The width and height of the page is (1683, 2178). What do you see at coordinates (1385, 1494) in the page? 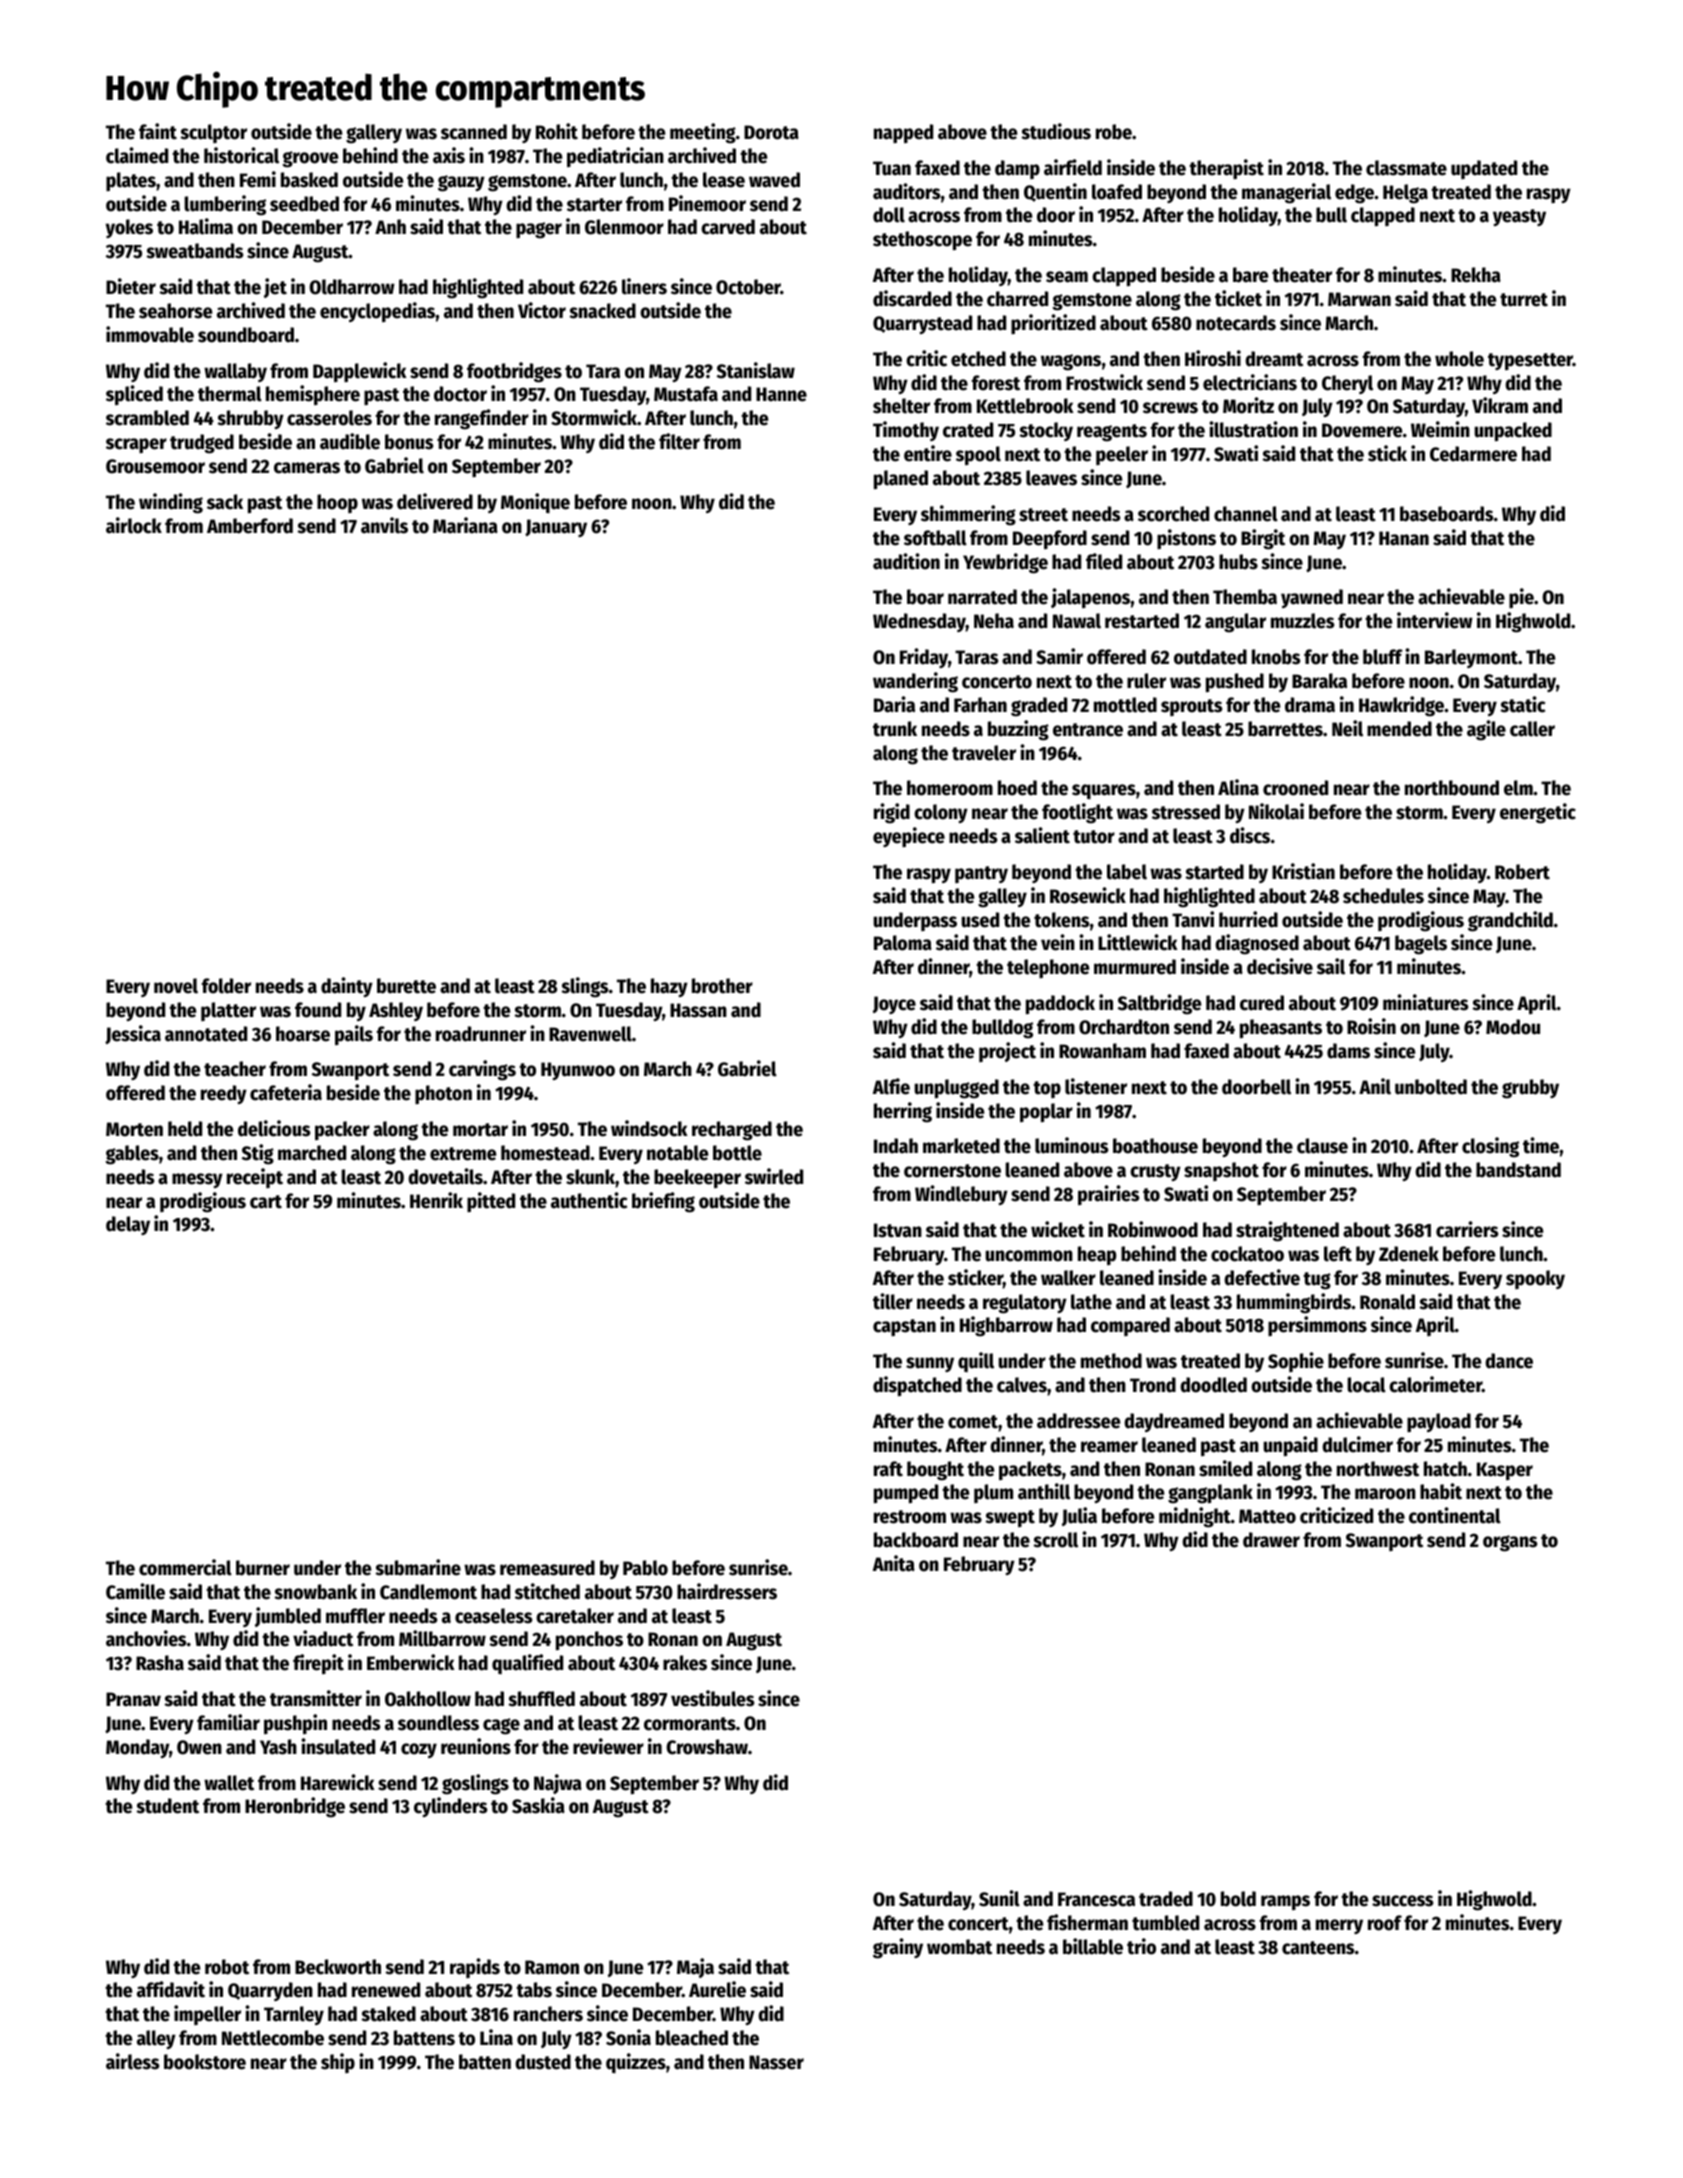
I see `maroon` at bounding box center [1385, 1494].
